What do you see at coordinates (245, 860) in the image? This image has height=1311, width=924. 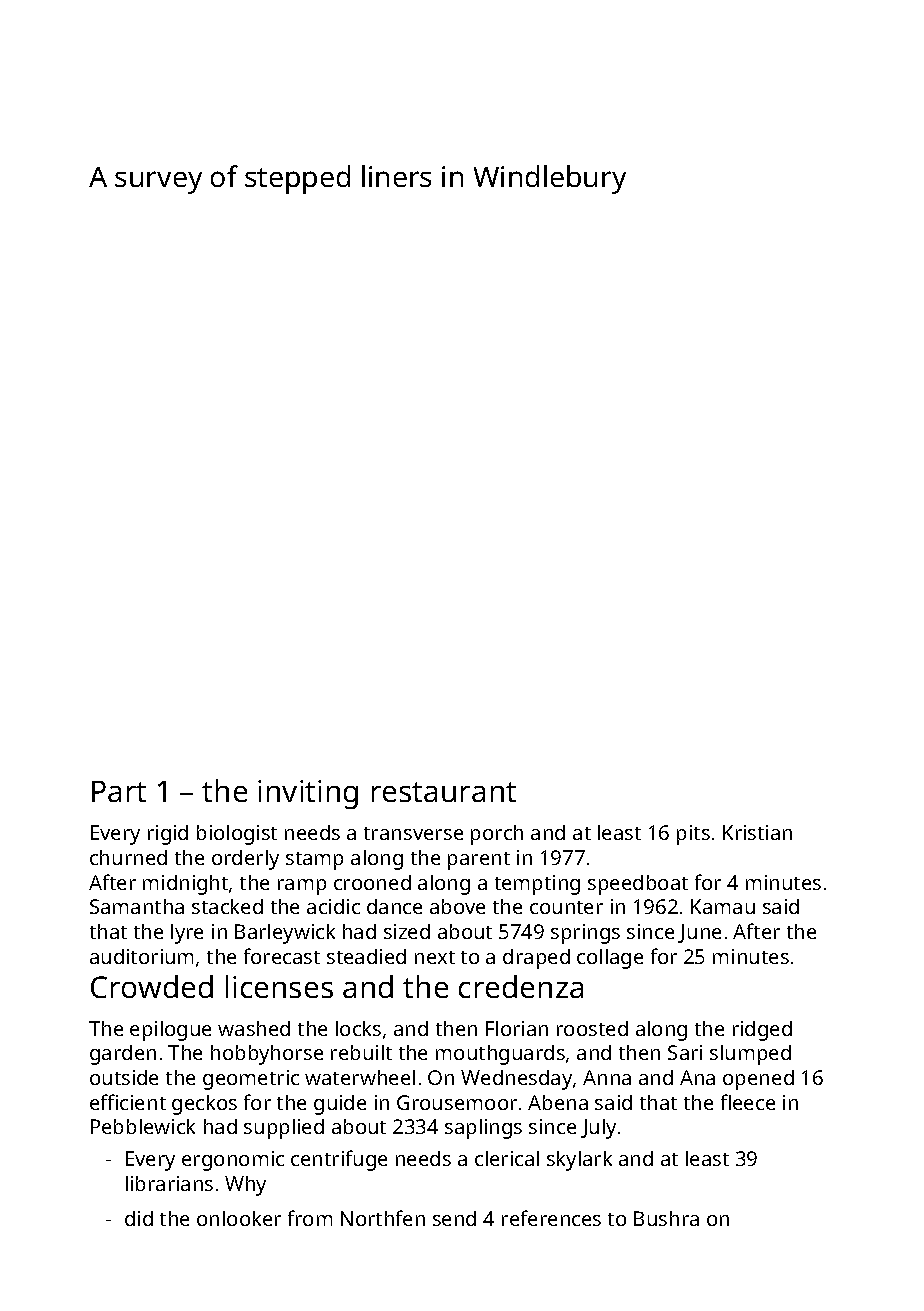 I see `orderly` at bounding box center [245, 860].
